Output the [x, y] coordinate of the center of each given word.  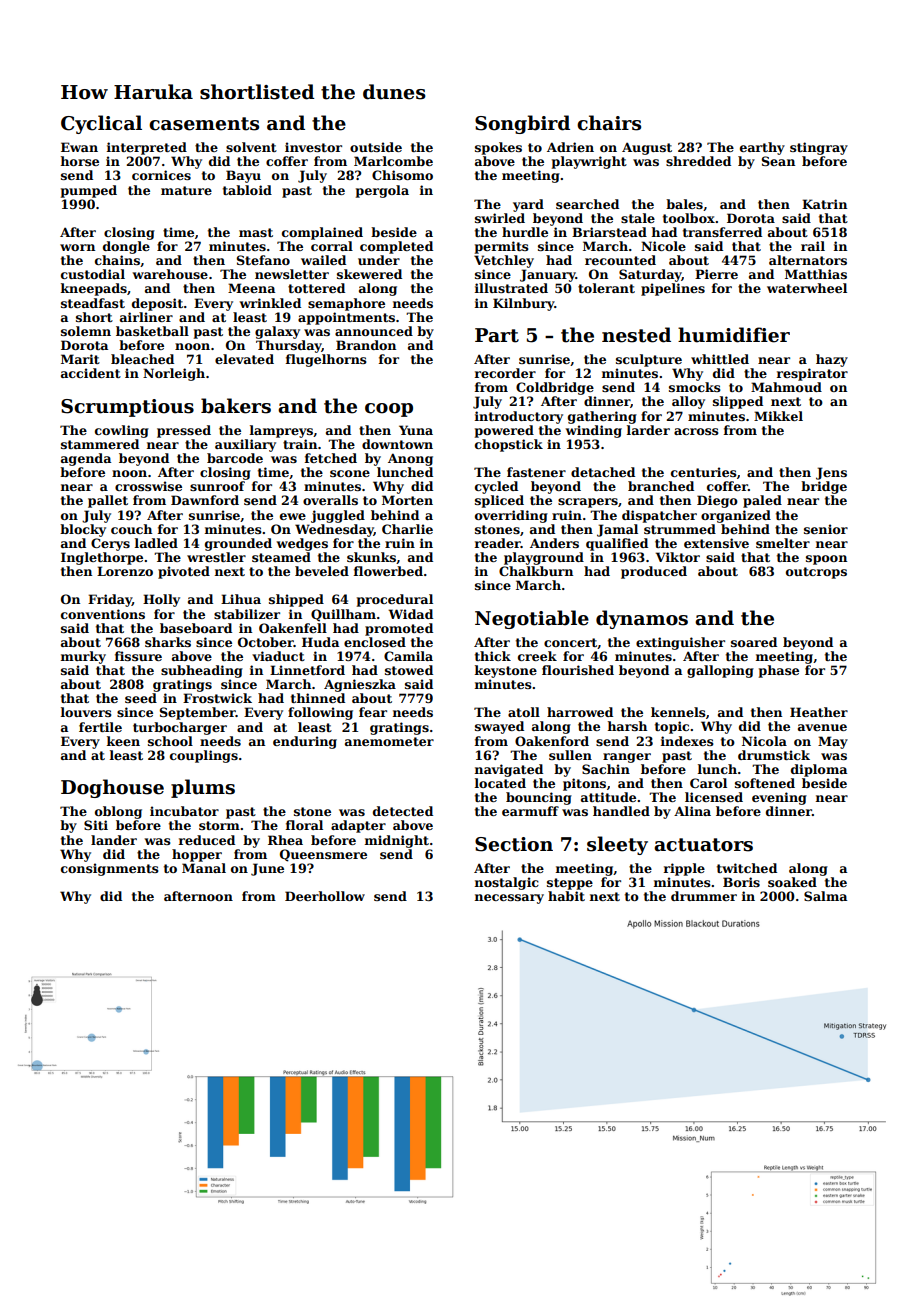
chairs [609, 123]
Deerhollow [325, 896]
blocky [83, 530]
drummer [704, 896]
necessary [509, 899]
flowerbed [388, 571]
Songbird [522, 124]
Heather [819, 712]
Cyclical [101, 124]
